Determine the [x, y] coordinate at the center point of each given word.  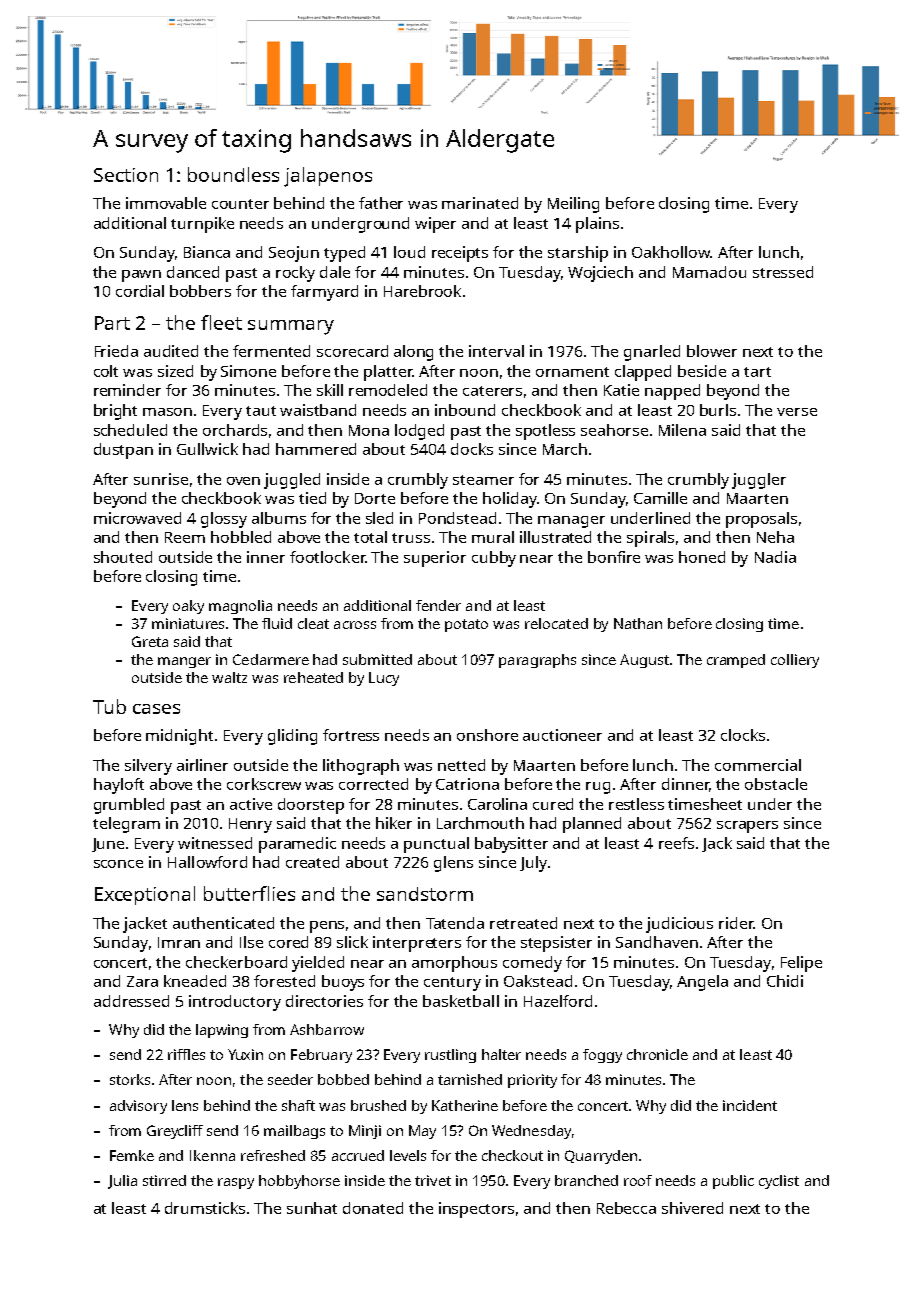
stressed [783, 272]
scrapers [747, 827]
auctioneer [562, 735]
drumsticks [205, 1208]
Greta [150, 641]
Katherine [465, 1105]
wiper [435, 225]
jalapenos [328, 177]
